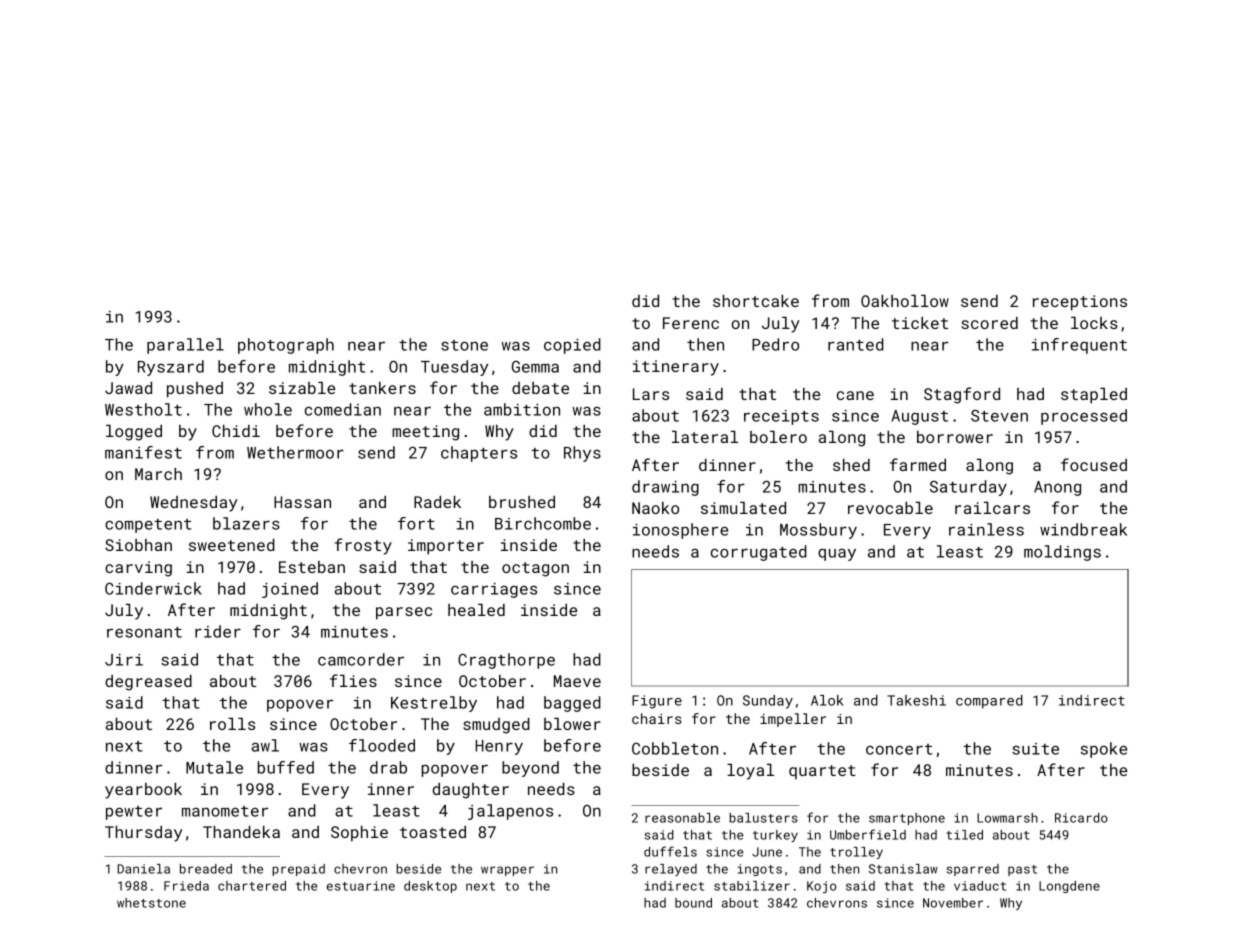 Image resolution: width=1233 pixels, height=952 pixels. I want to click on March, so click(158, 474).
